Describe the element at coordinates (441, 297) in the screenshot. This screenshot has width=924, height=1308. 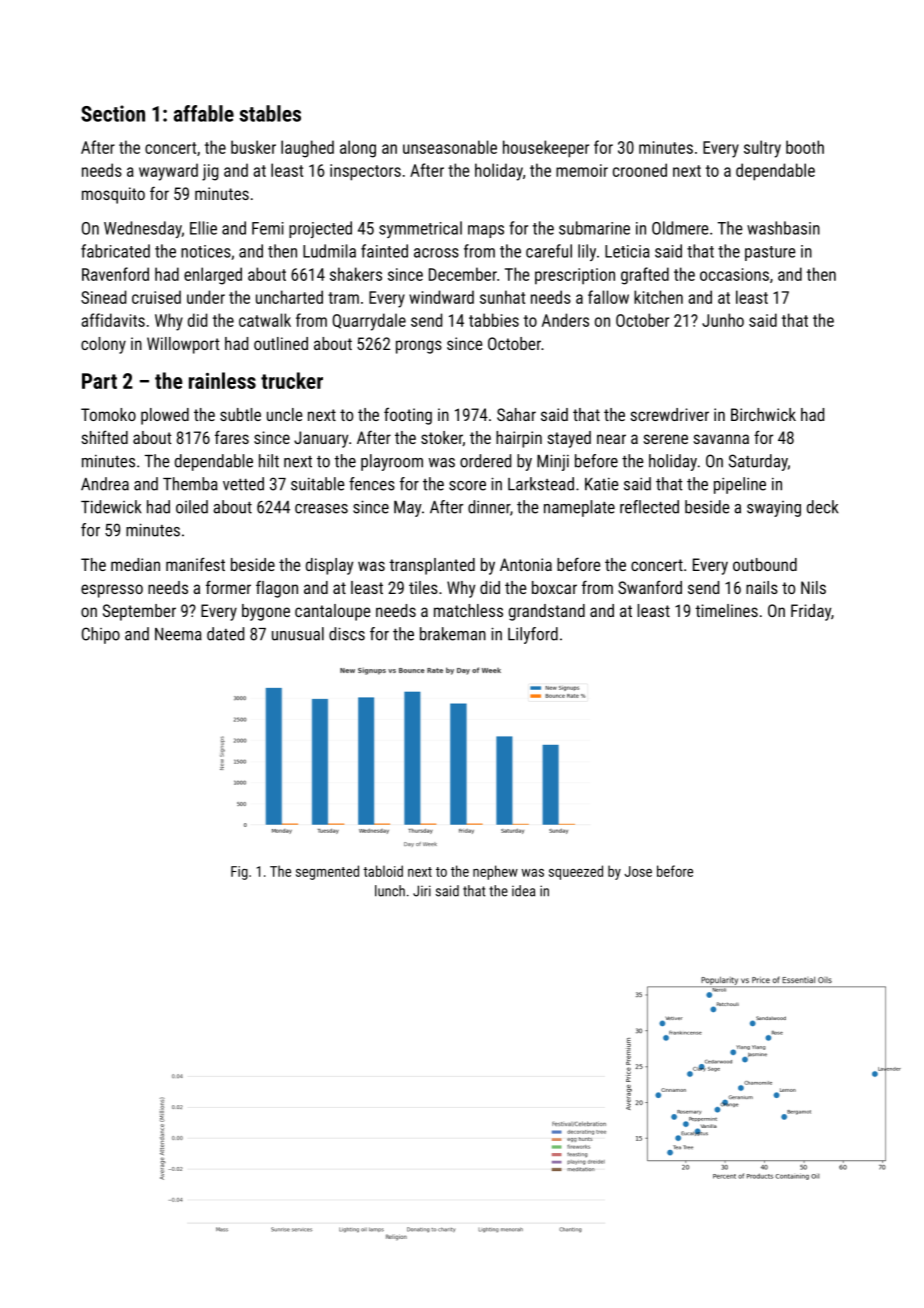
I see `windward` at that location.
